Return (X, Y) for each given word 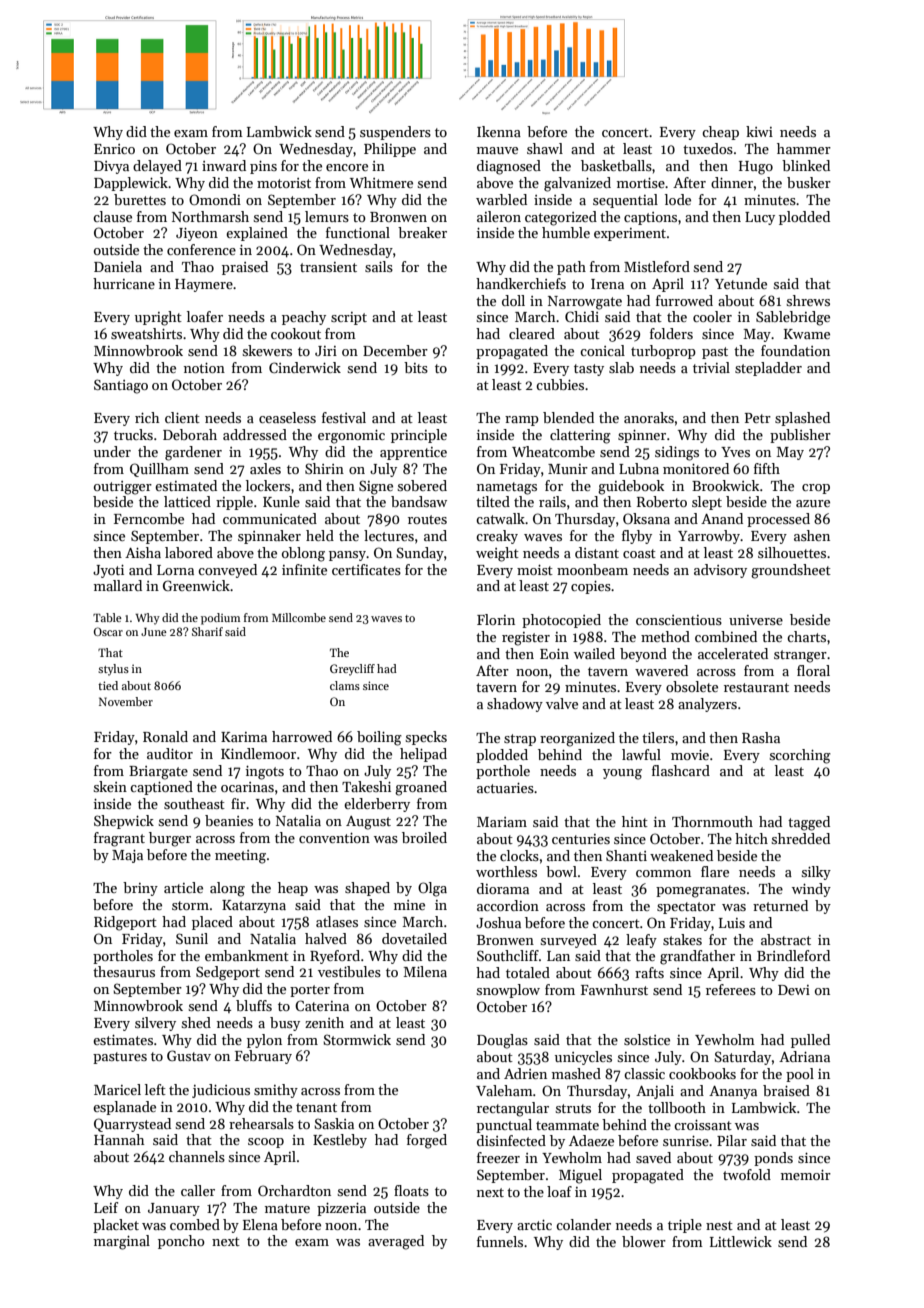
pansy (347, 556)
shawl (545, 148)
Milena (425, 971)
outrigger (123, 488)
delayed (157, 167)
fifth (767, 468)
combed (195, 1224)
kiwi (759, 131)
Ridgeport (125, 923)
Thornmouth (712, 821)
